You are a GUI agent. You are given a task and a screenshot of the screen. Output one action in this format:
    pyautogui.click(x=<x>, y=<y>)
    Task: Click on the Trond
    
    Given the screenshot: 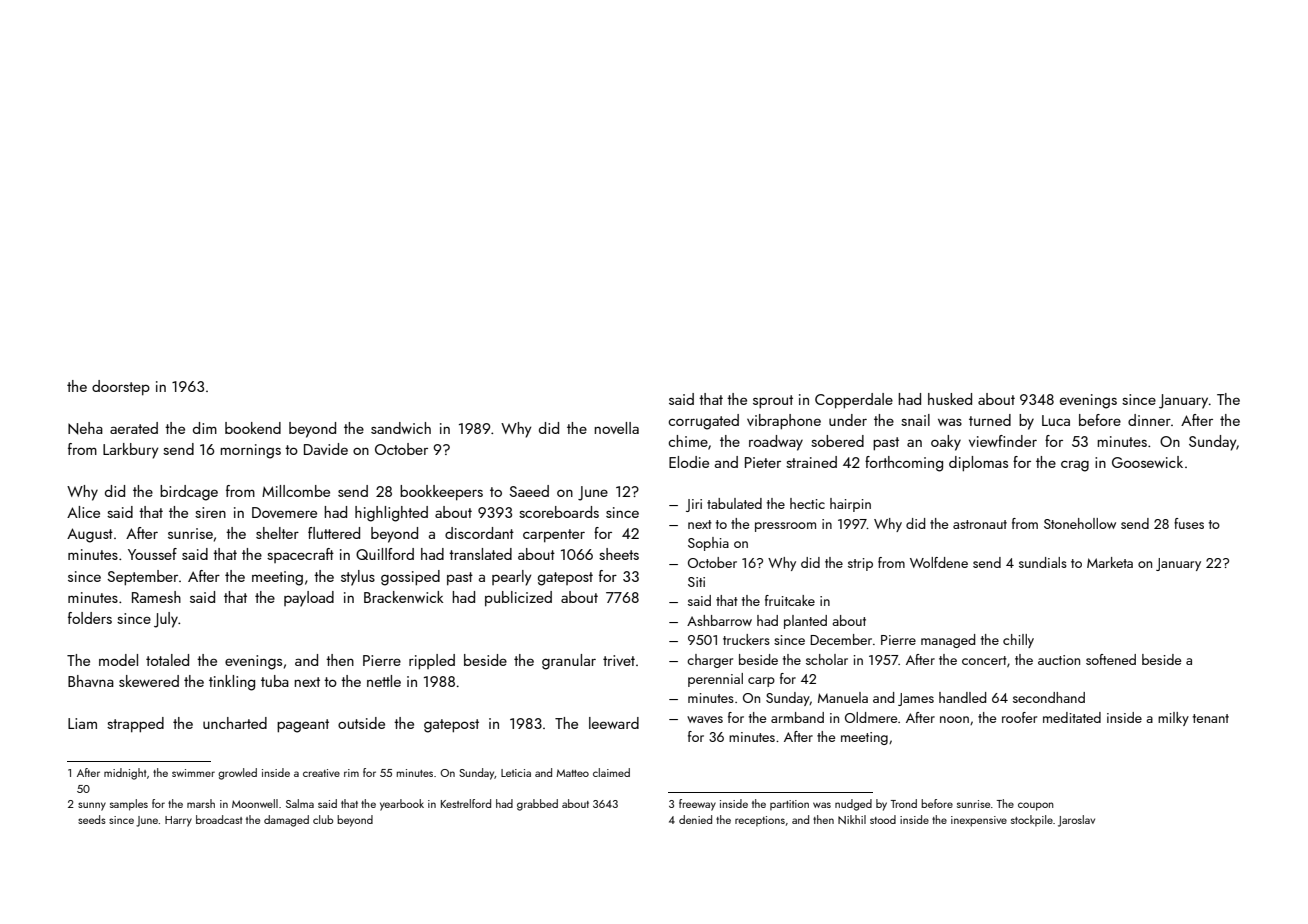 What is the action you would take?
    pyautogui.click(x=904, y=803)
